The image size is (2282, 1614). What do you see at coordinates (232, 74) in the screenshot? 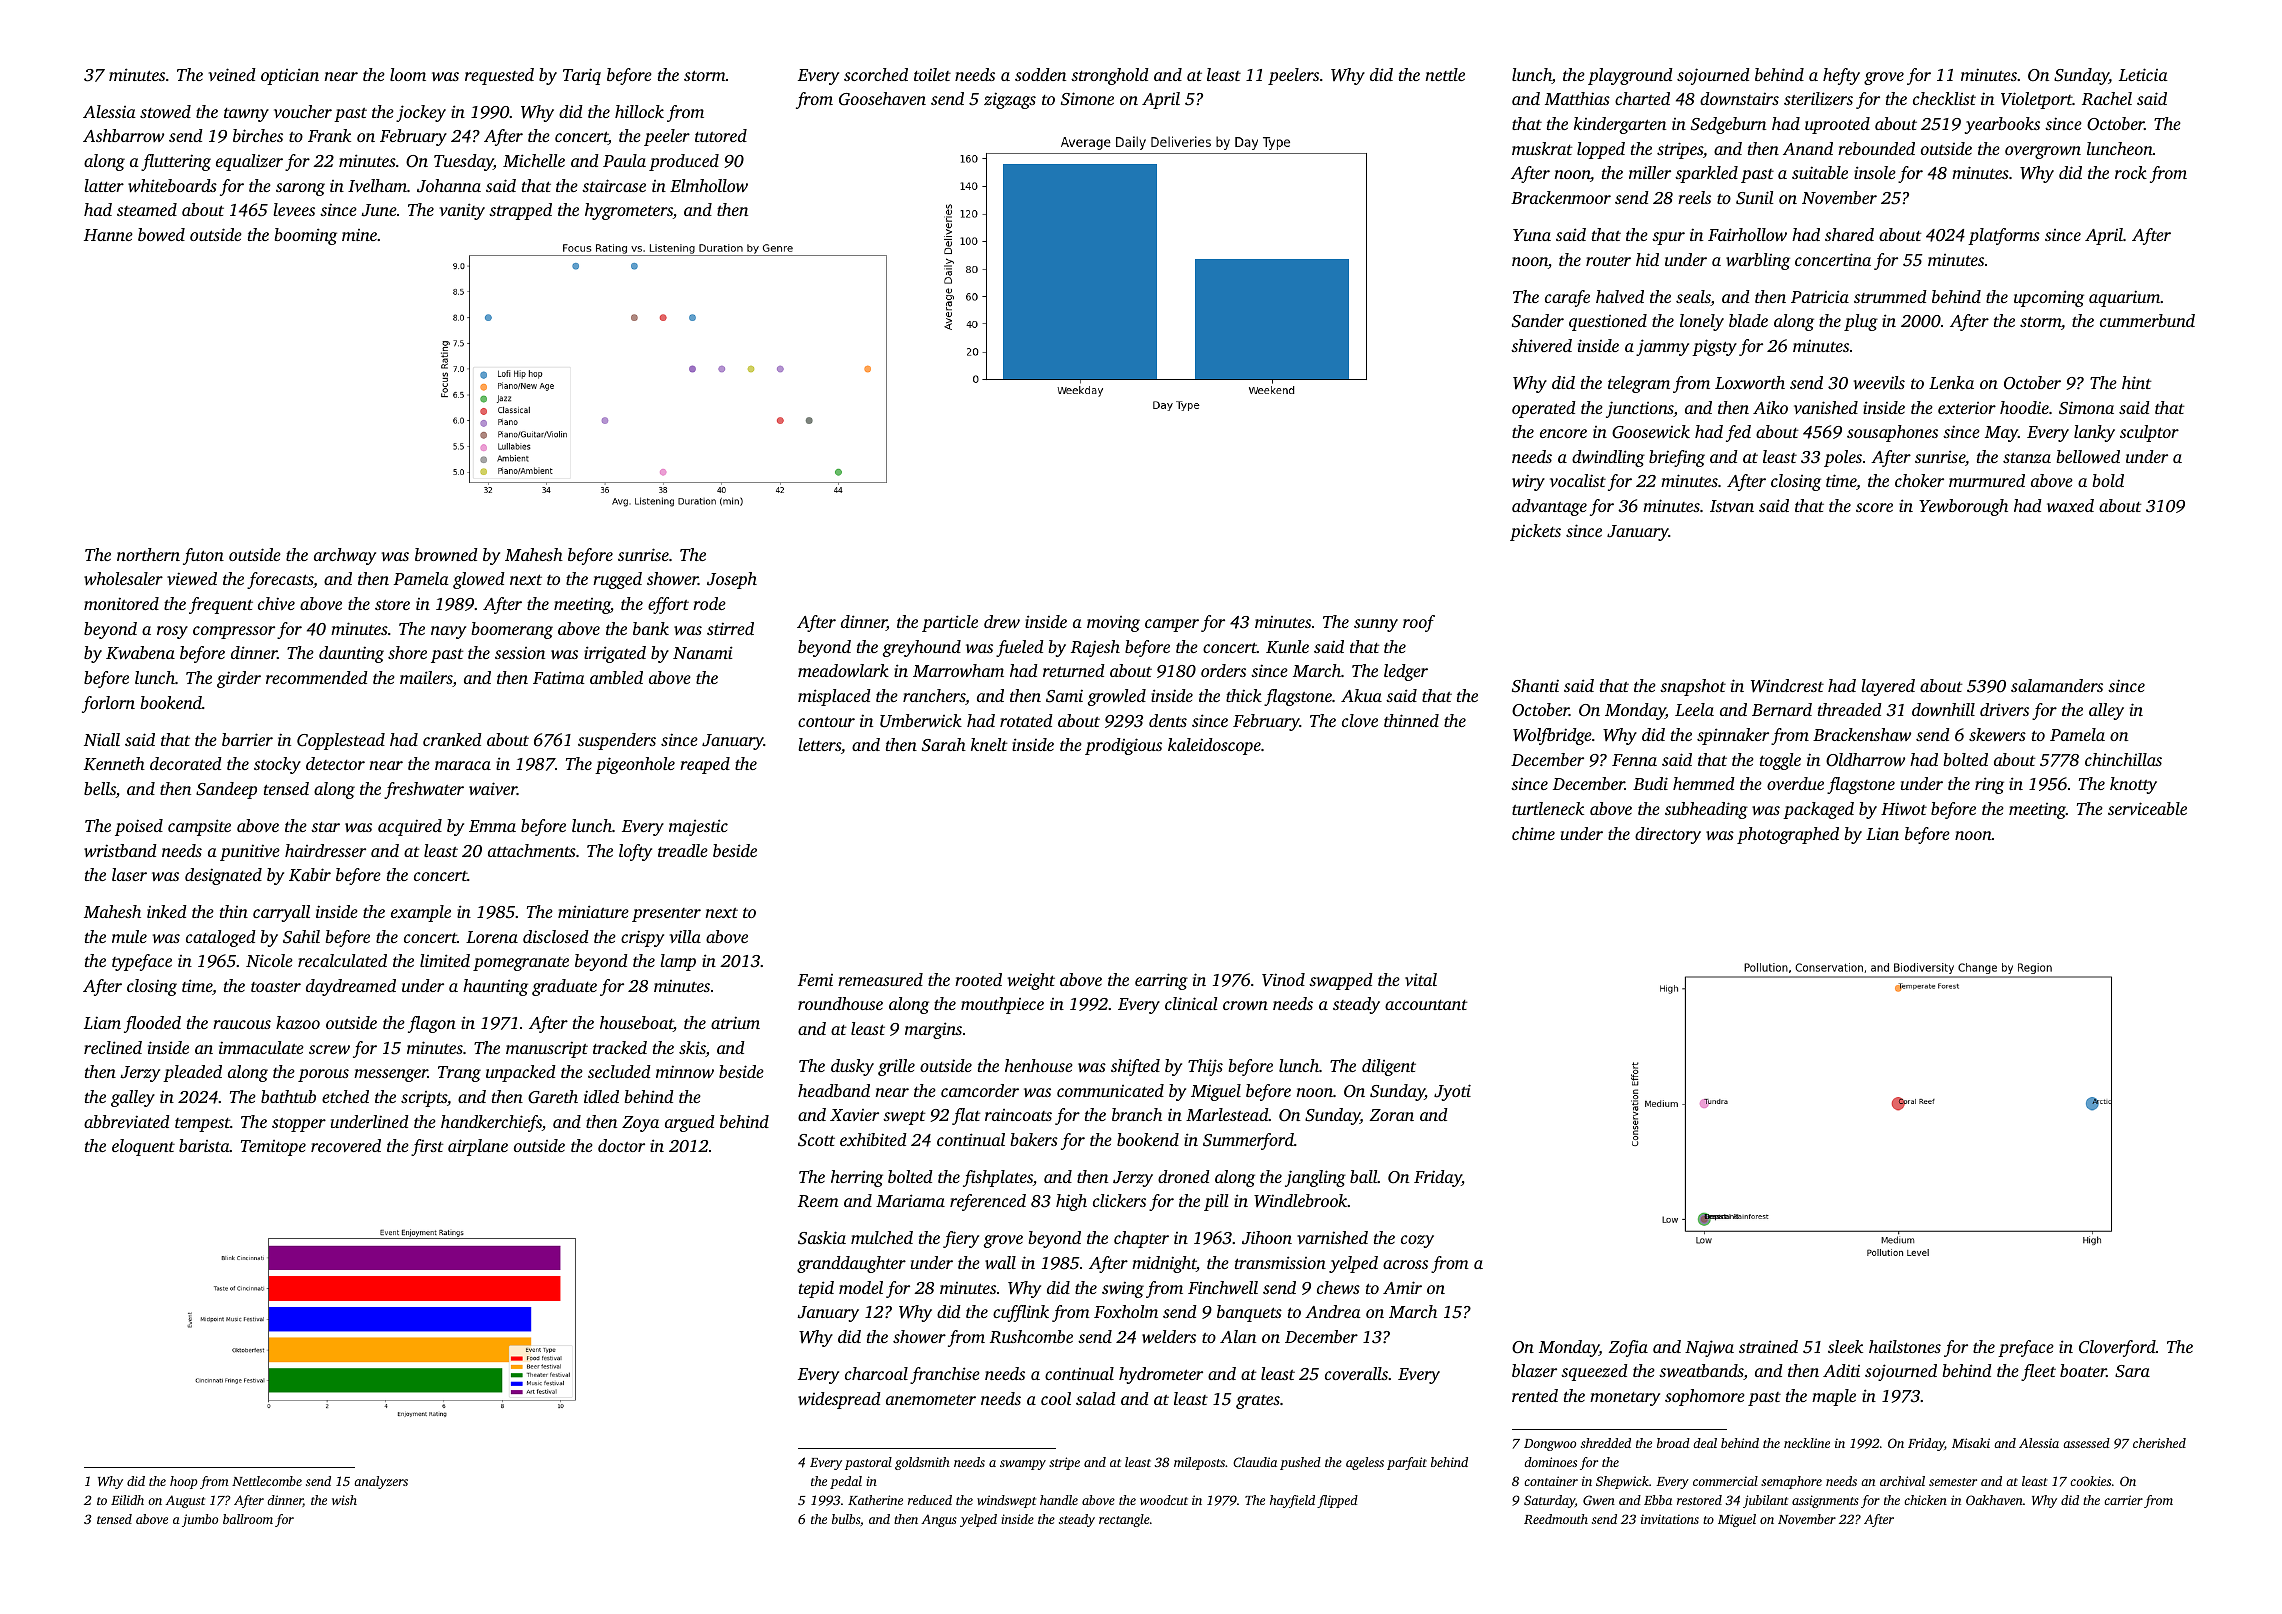
I see `veined` at bounding box center [232, 74].
